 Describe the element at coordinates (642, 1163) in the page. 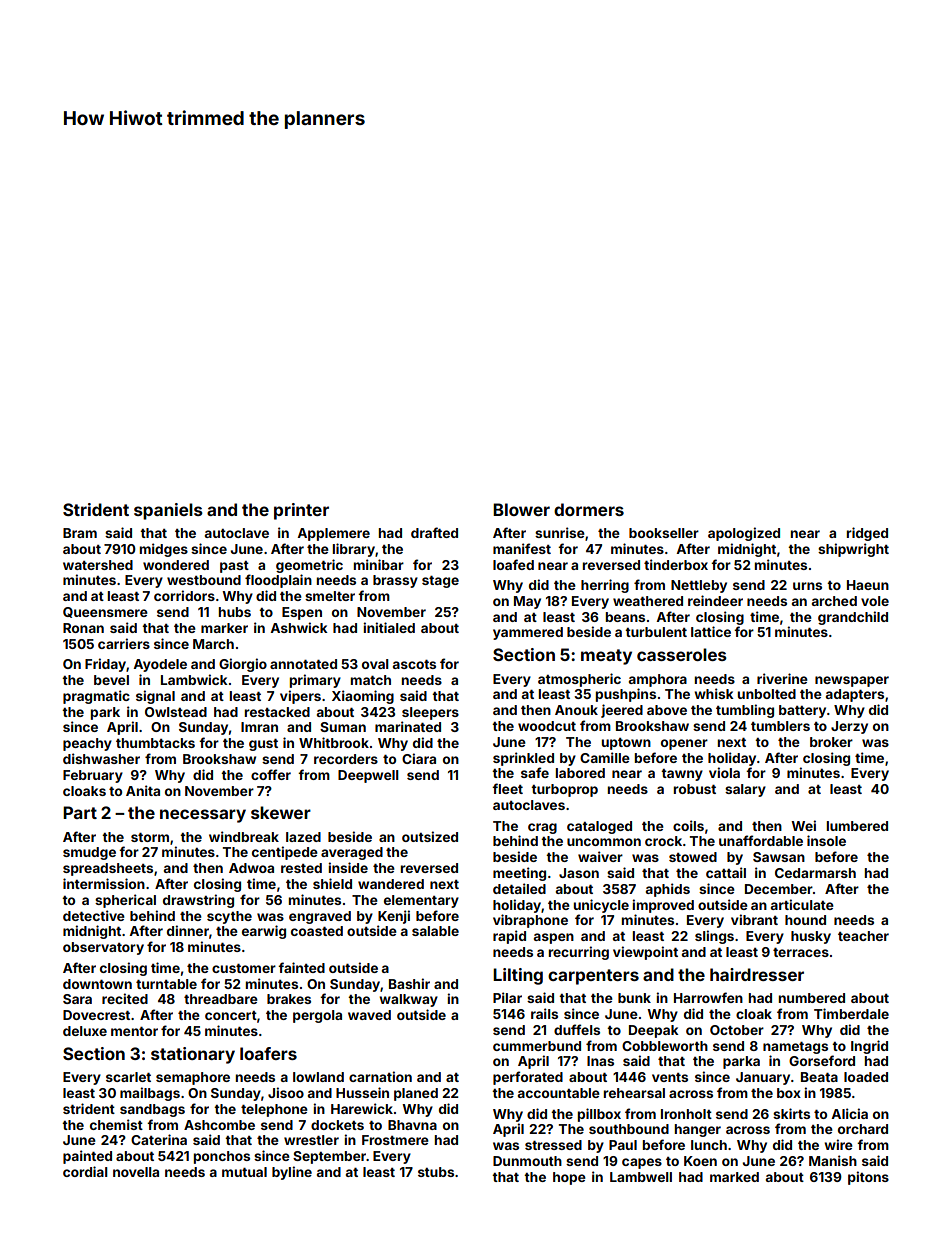

I see `capes` at that location.
